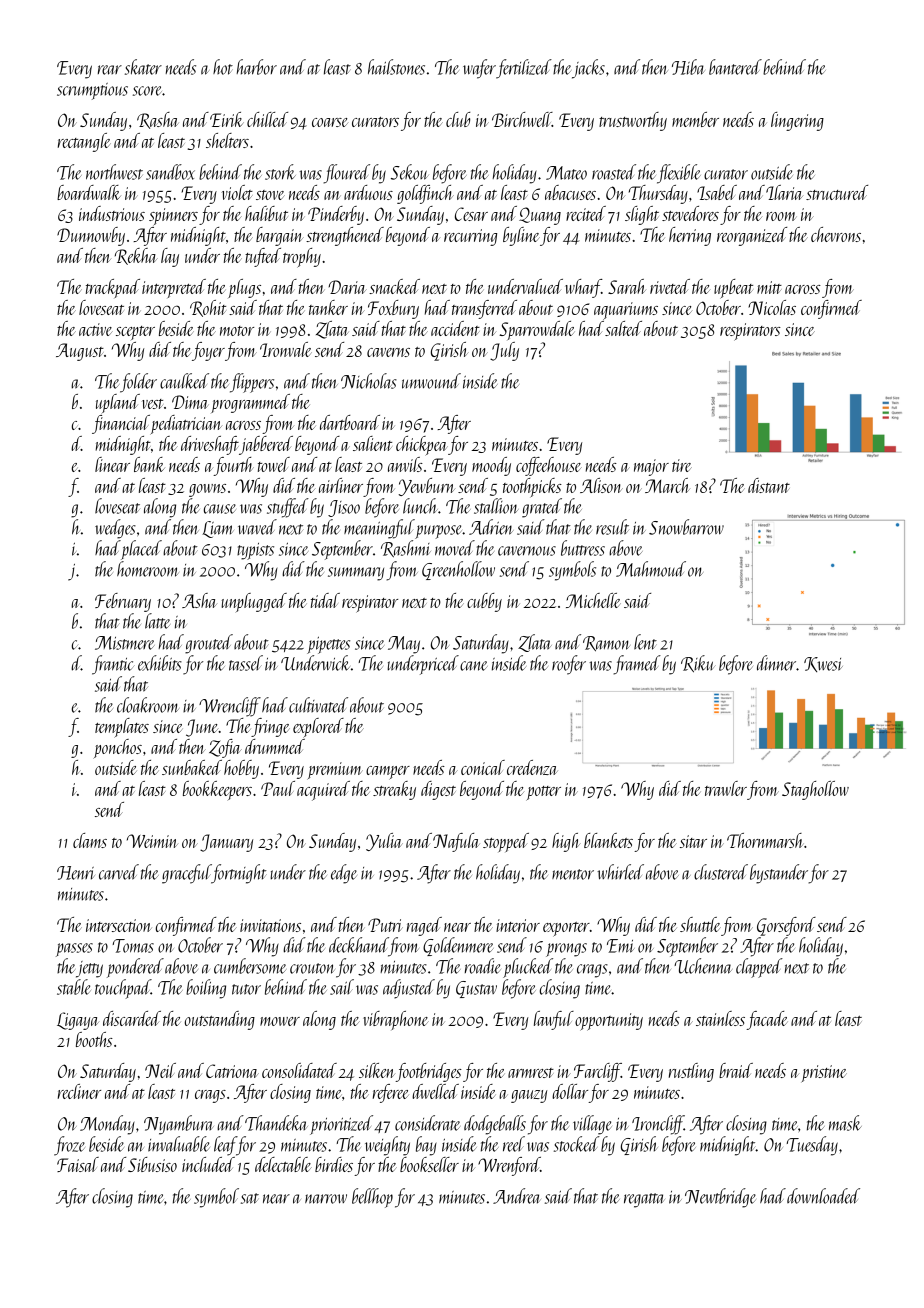 The image size is (924, 1308). I want to click on bookseller, so click(429, 1164).
